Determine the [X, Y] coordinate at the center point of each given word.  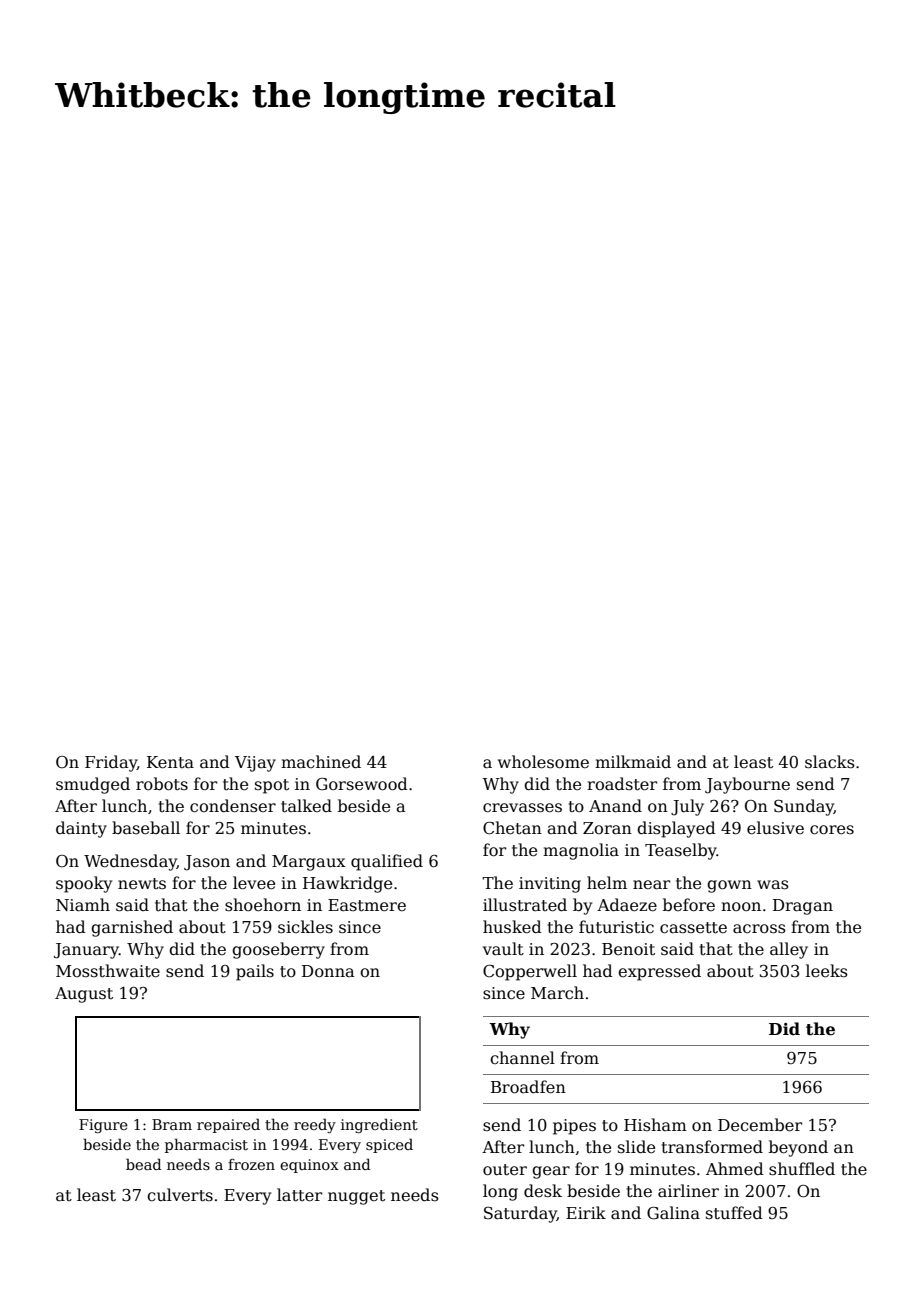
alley [789, 950]
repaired [228, 1125]
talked [306, 805]
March [557, 993]
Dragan [803, 907]
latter [299, 1195]
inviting [550, 885]
